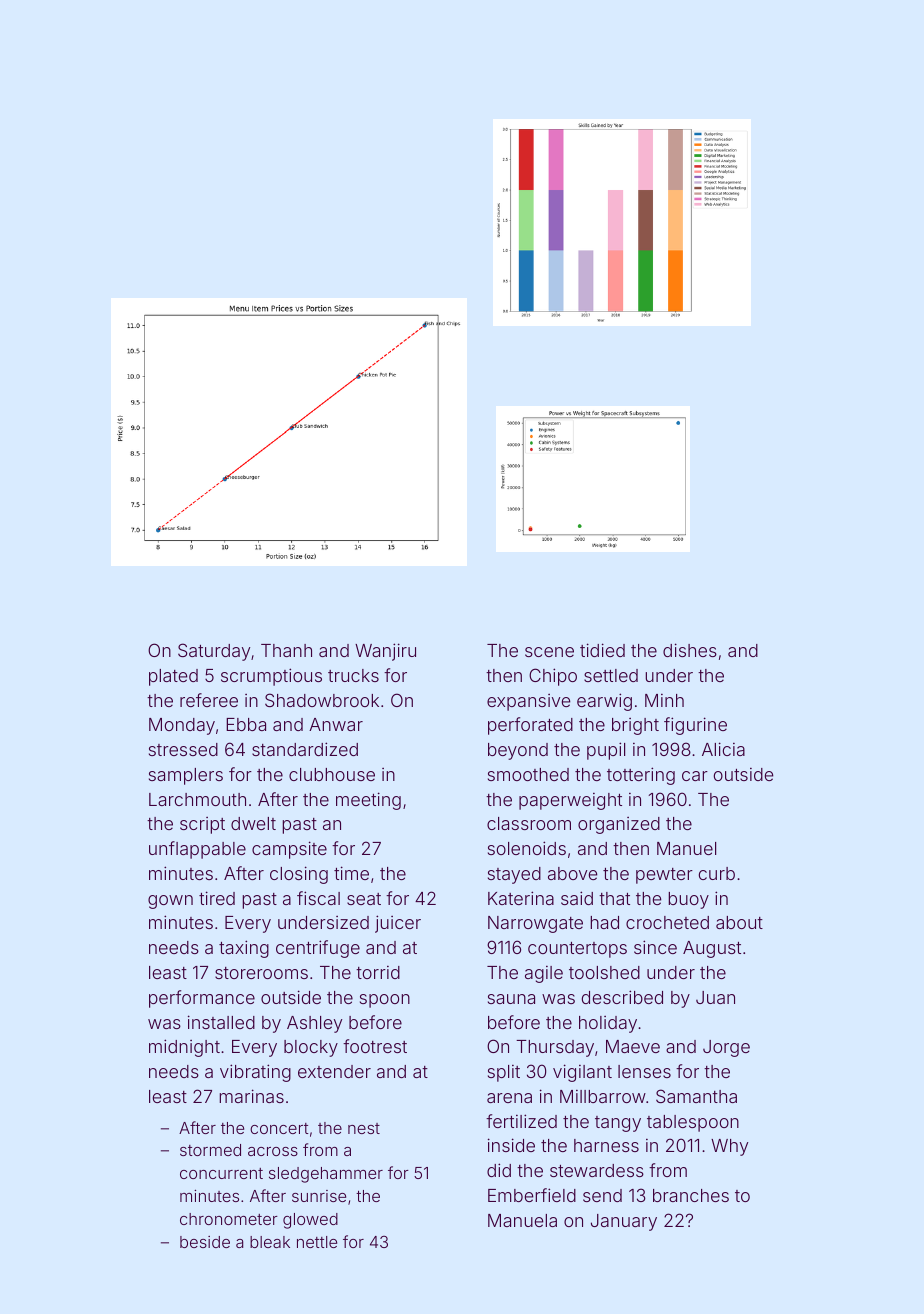 The height and width of the document is (1314, 924). I want to click on juicer, so click(398, 924).
